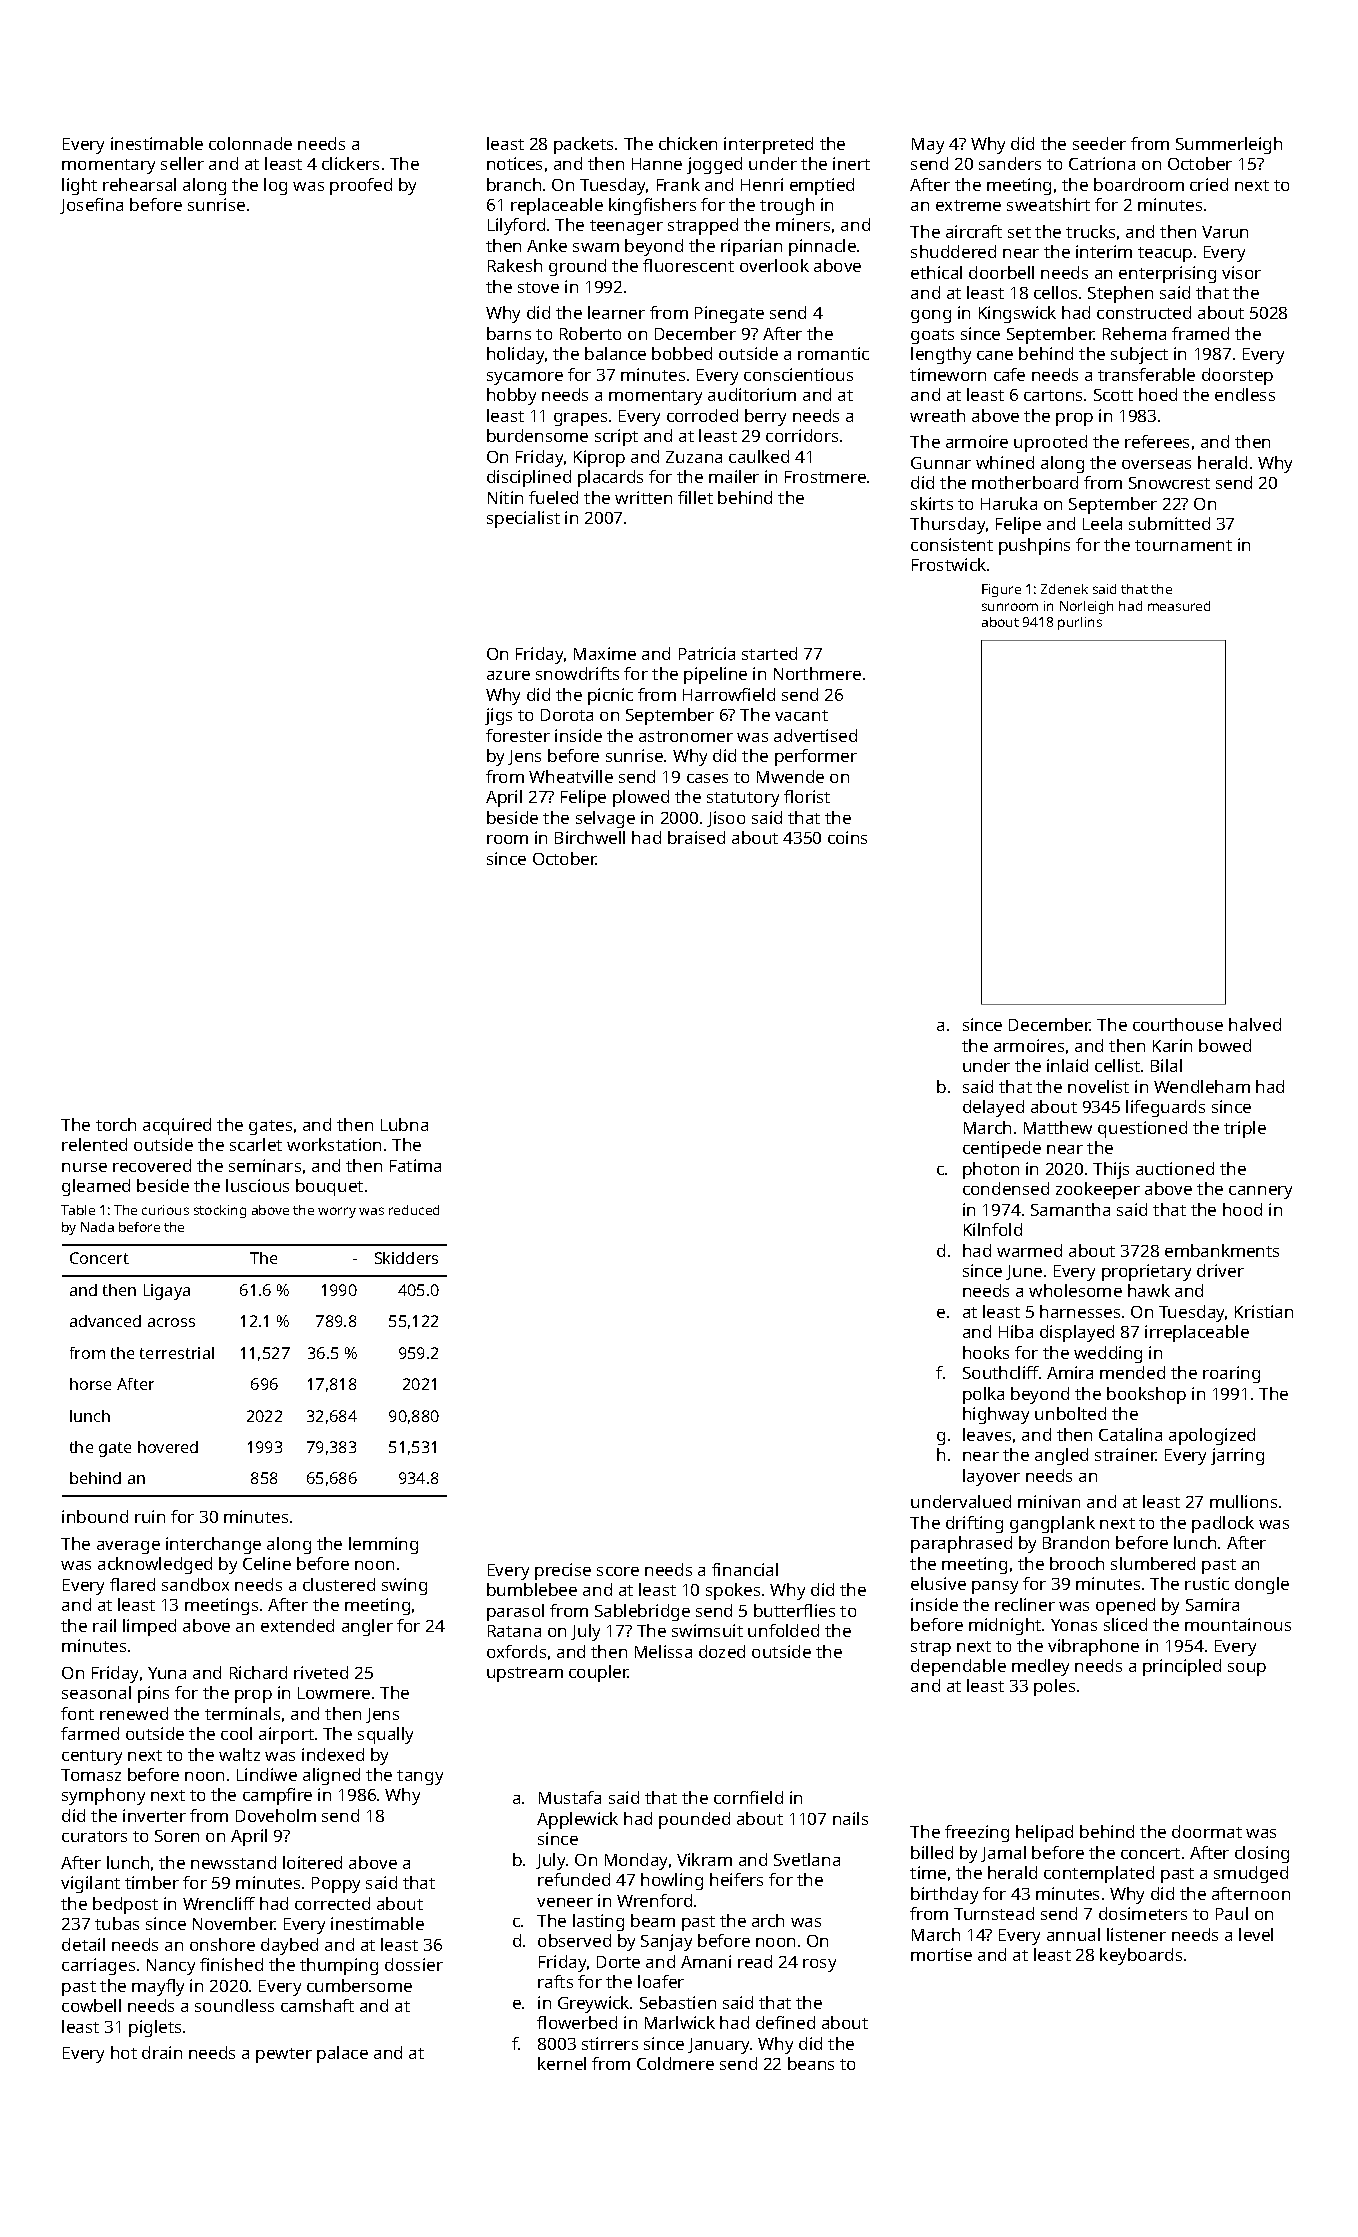 The image size is (1358, 2237). What do you see at coordinates (745, 1569) in the document?
I see `financial` at bounding box center [745, 1569].
